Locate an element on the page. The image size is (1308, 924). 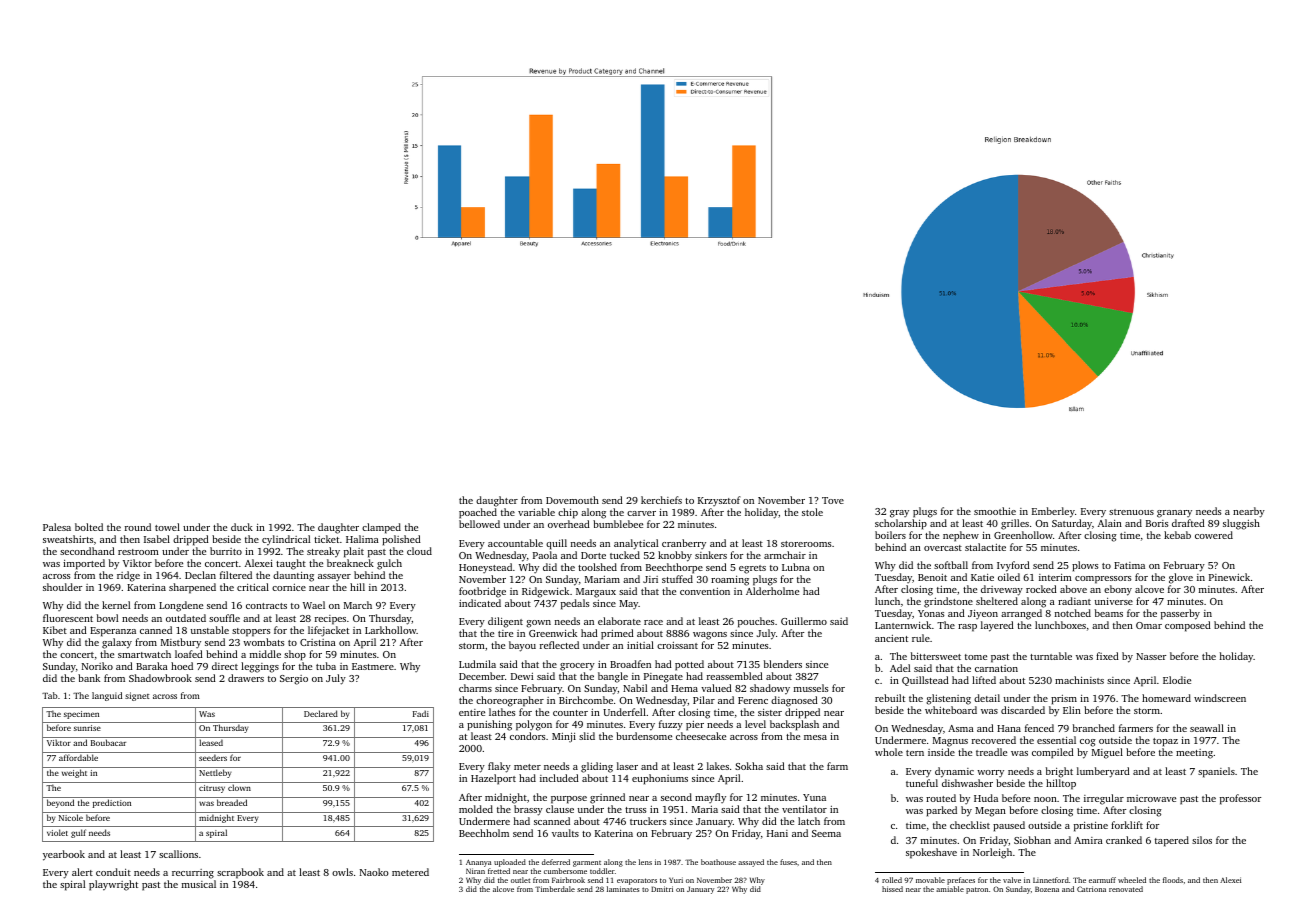
layered is located at coordinates (997, 626).
